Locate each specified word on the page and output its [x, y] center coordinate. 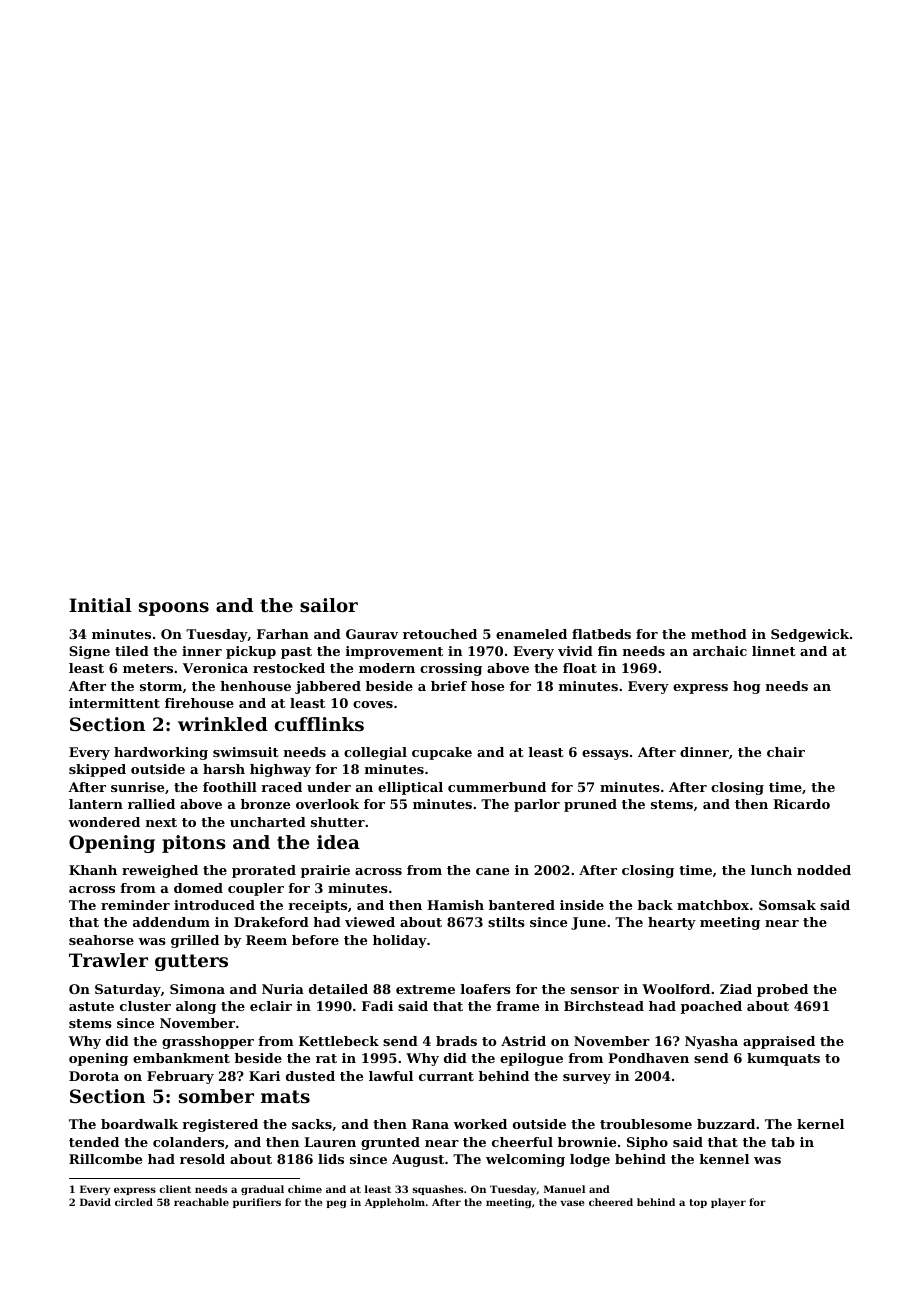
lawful [391, 1076]
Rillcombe [105, 1159]
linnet [774, 651]
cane [492, 871]
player [728, 1203]
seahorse [101, 940]
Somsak [787, 905]
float [580, 668]
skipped [97, 770]
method [719, 634]
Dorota [94, 1076]
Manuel [564, 1189]
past [296, 653]
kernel [820, 1124]
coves [373, 704]
